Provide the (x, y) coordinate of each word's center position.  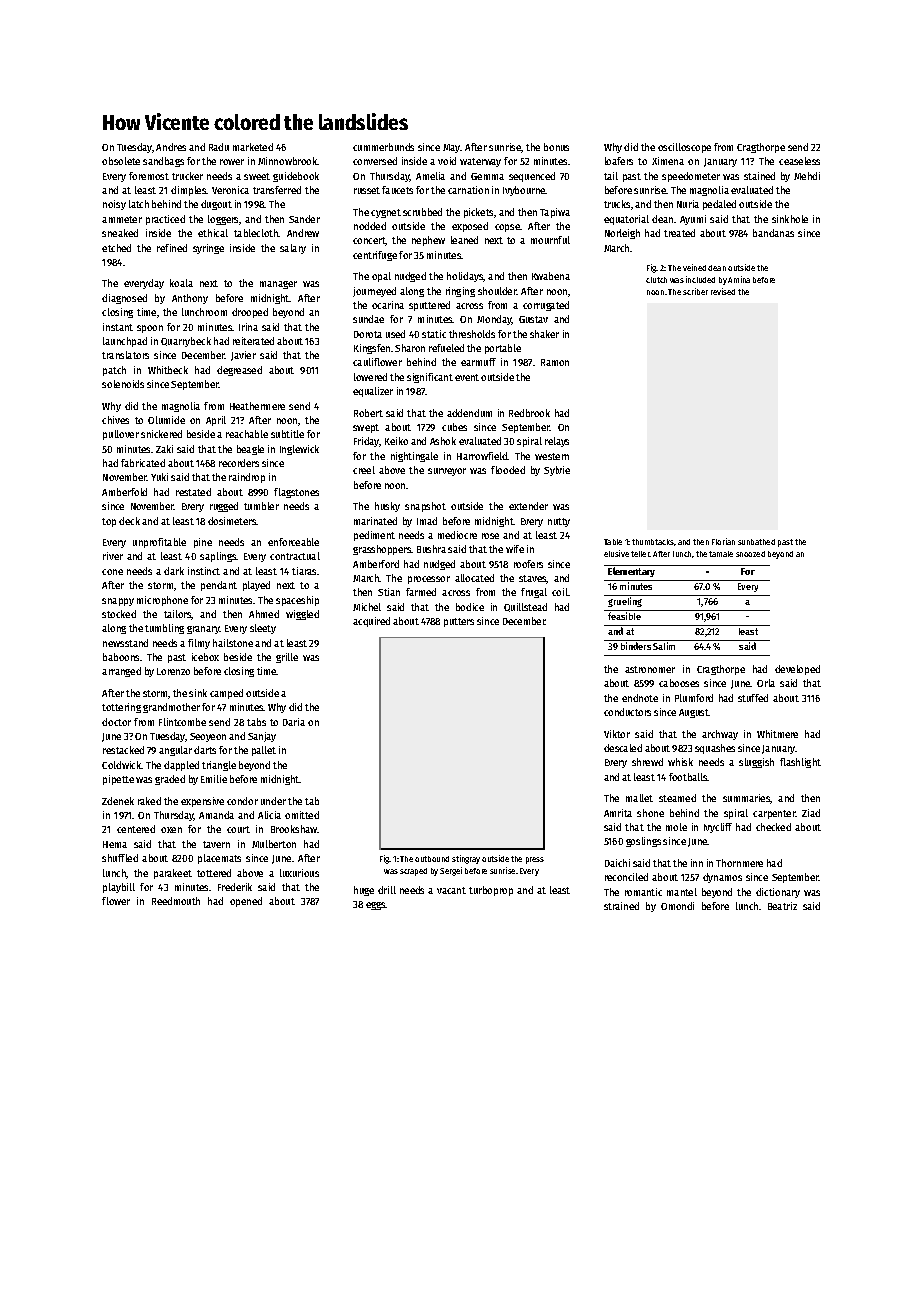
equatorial (626, 220)
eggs (376, 906)
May (452, 148)
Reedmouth (176, 901)
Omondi (677, 906)
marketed (253, 147)
